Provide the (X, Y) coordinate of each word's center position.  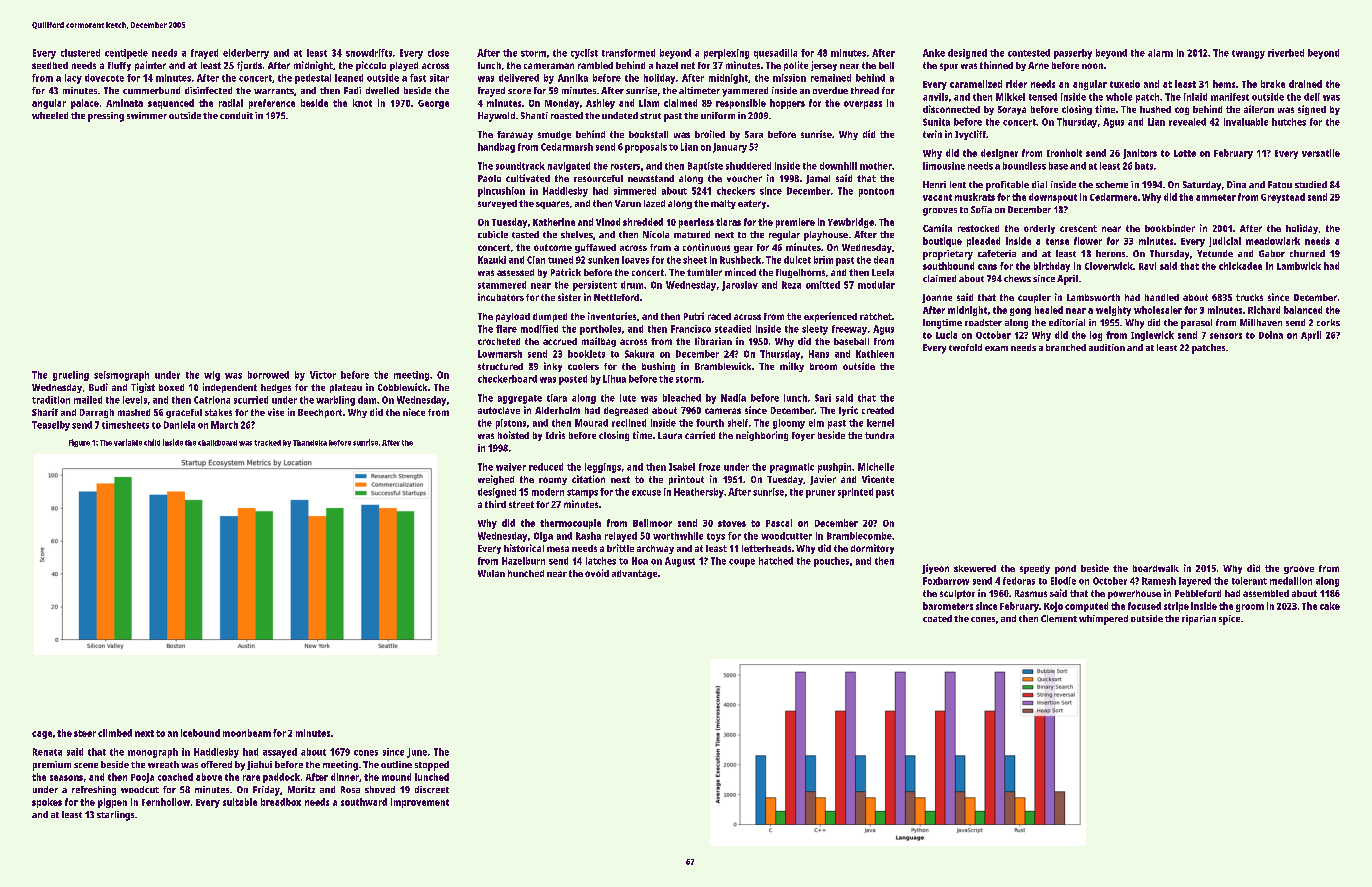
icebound (200, 733)
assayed (280, 753)
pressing (106, 117)
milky (792, 367)
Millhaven (1261, 322)
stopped (432, 766)
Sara (754, 134)
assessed (515, 272)
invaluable (1246, 122)
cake (1330, 606)
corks (1328, 322)
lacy (73, 79)
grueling (71, 376)
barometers (948, 606)
